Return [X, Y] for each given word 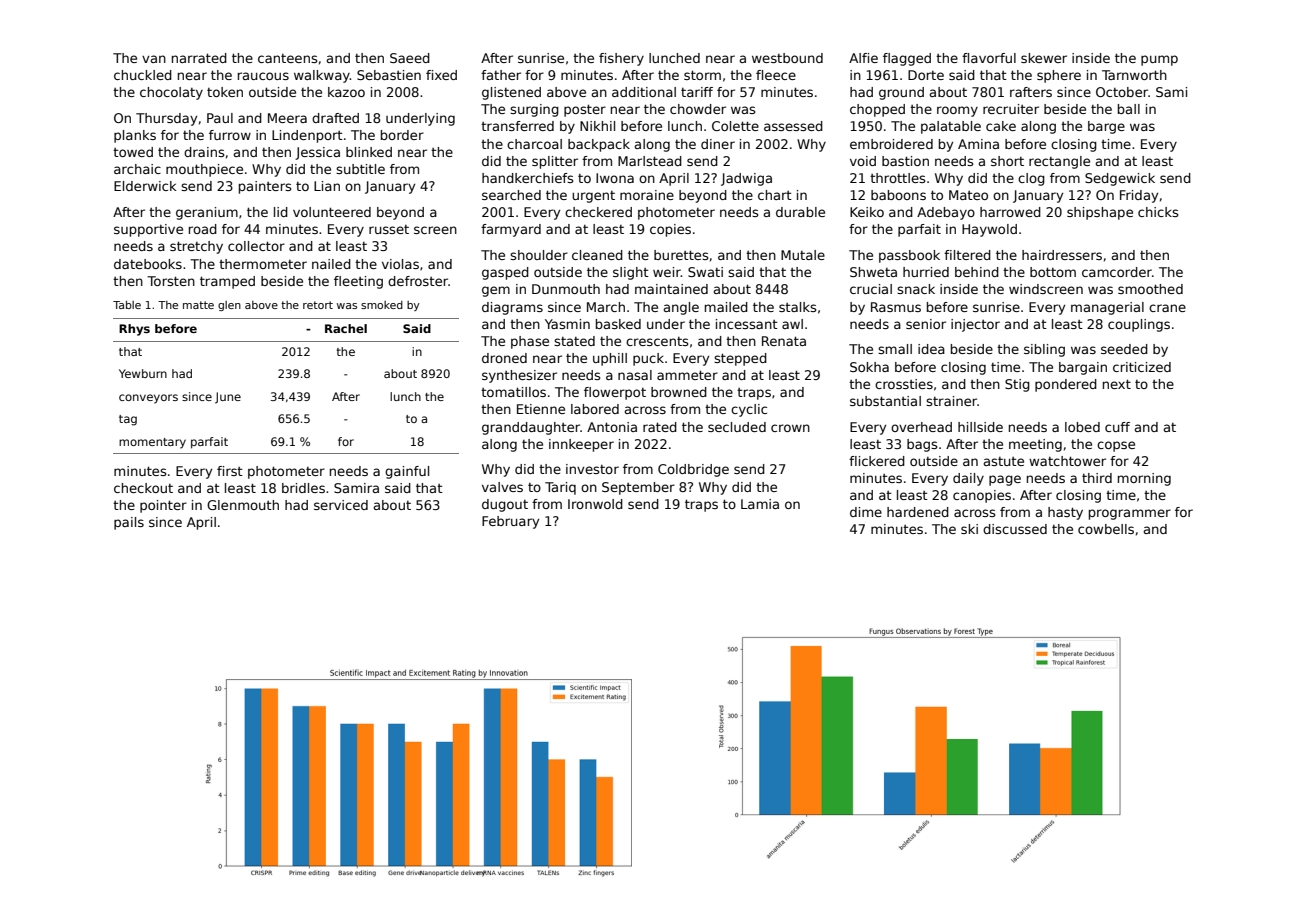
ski [969, 529]
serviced [341, 505]
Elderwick [145, 186]
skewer [1044, 58]
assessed [793, 126]
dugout [505, 505]
